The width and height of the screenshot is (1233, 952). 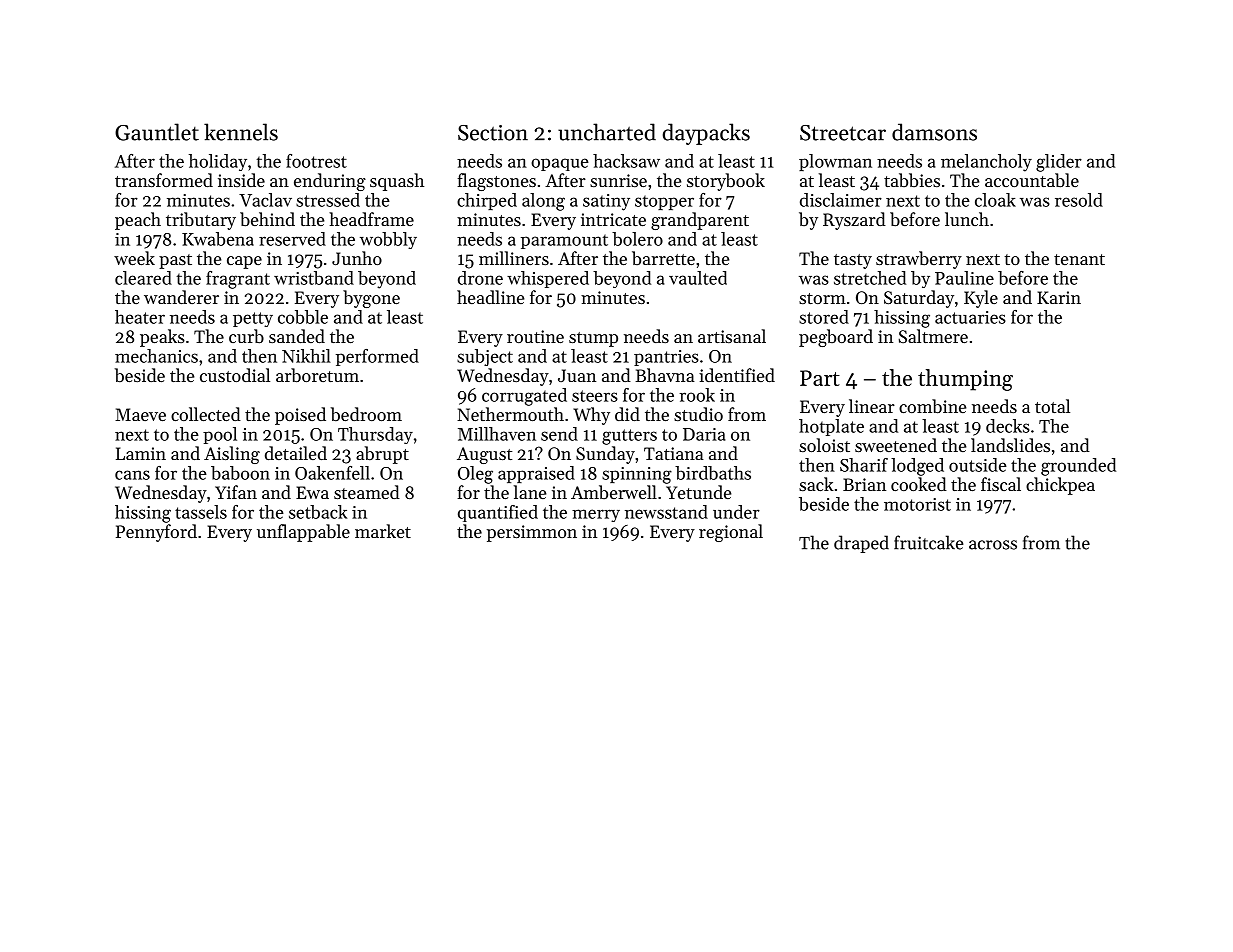 What do you see at coordinates (967, 219) in the screenshot?
I see `lunch` at bounding box center [967, 219].
